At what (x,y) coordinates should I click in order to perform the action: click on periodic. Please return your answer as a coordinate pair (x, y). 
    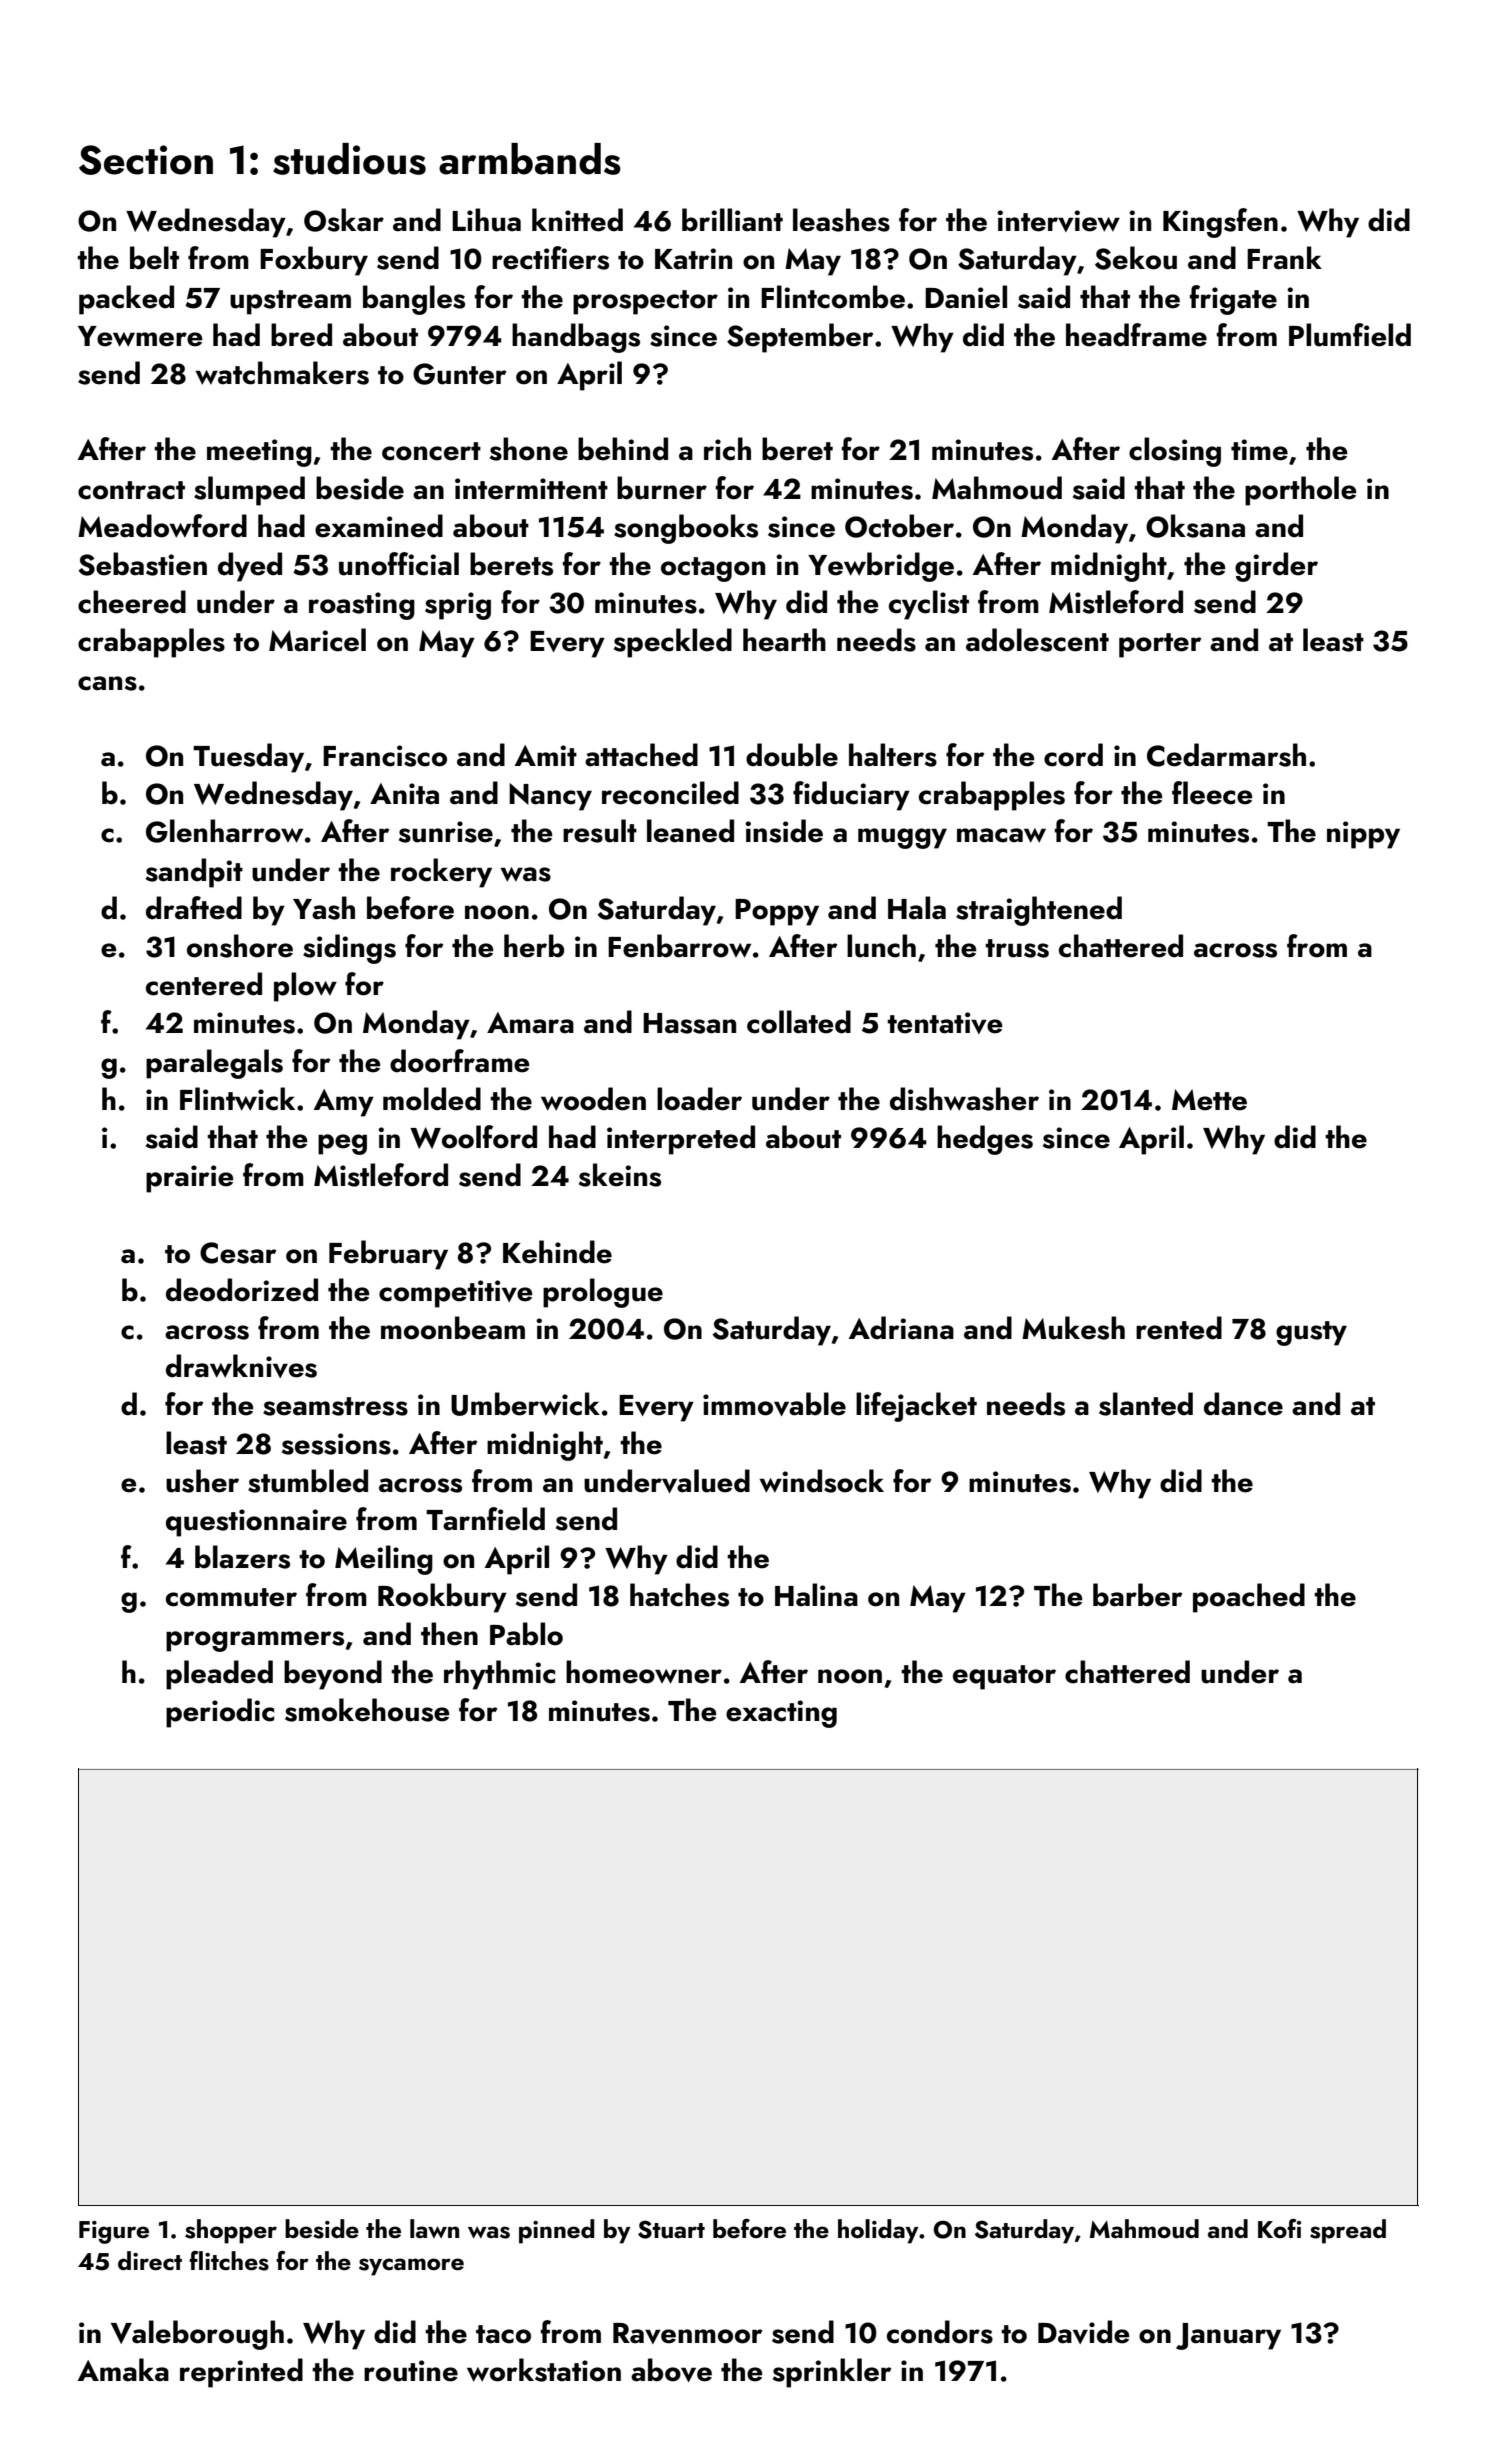
    Looking at the image, I should click on (220, 1713).
